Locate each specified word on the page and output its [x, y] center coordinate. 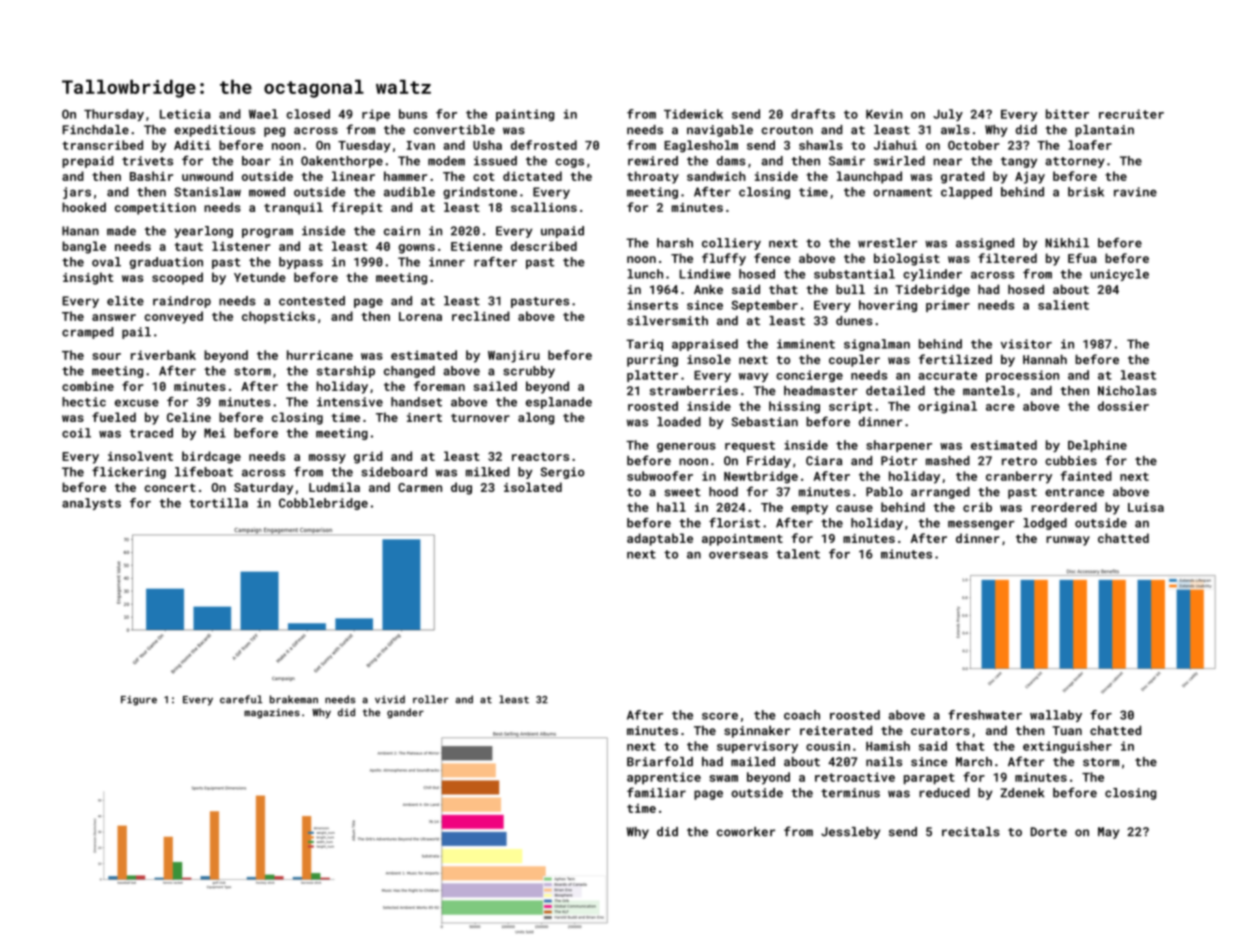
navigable [720, 131]
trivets [147, 161]
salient [1063, 305]
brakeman [294, 699]
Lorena [420, 316]
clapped [966, 193]
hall [671, 507]
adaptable [660, 539]
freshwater [985, 715]
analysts [91, 504]
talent [798, 554]
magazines [272, 713]
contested [312, 301]
